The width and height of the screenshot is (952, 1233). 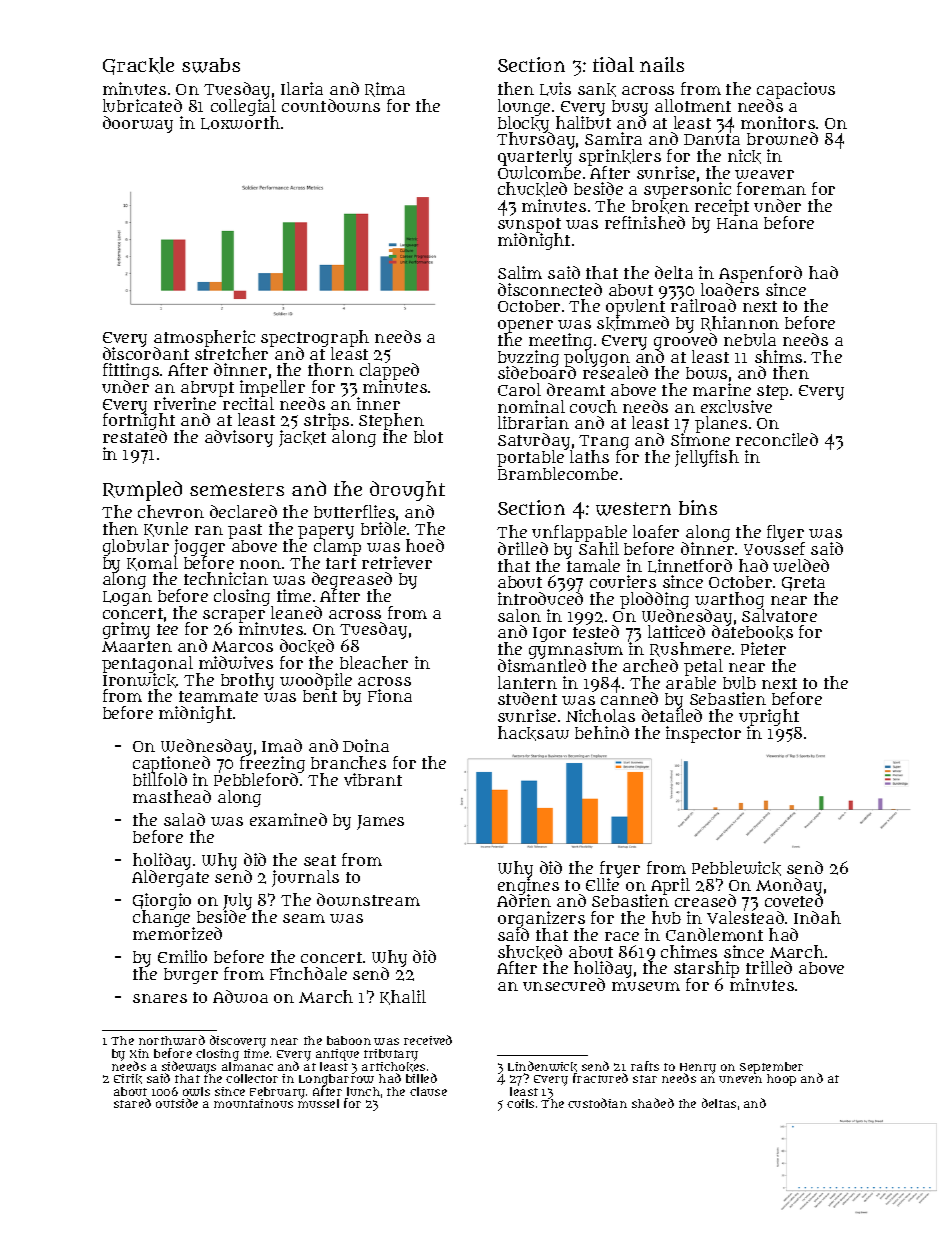 I want to click on degreased, so click(x=352, y=581).
